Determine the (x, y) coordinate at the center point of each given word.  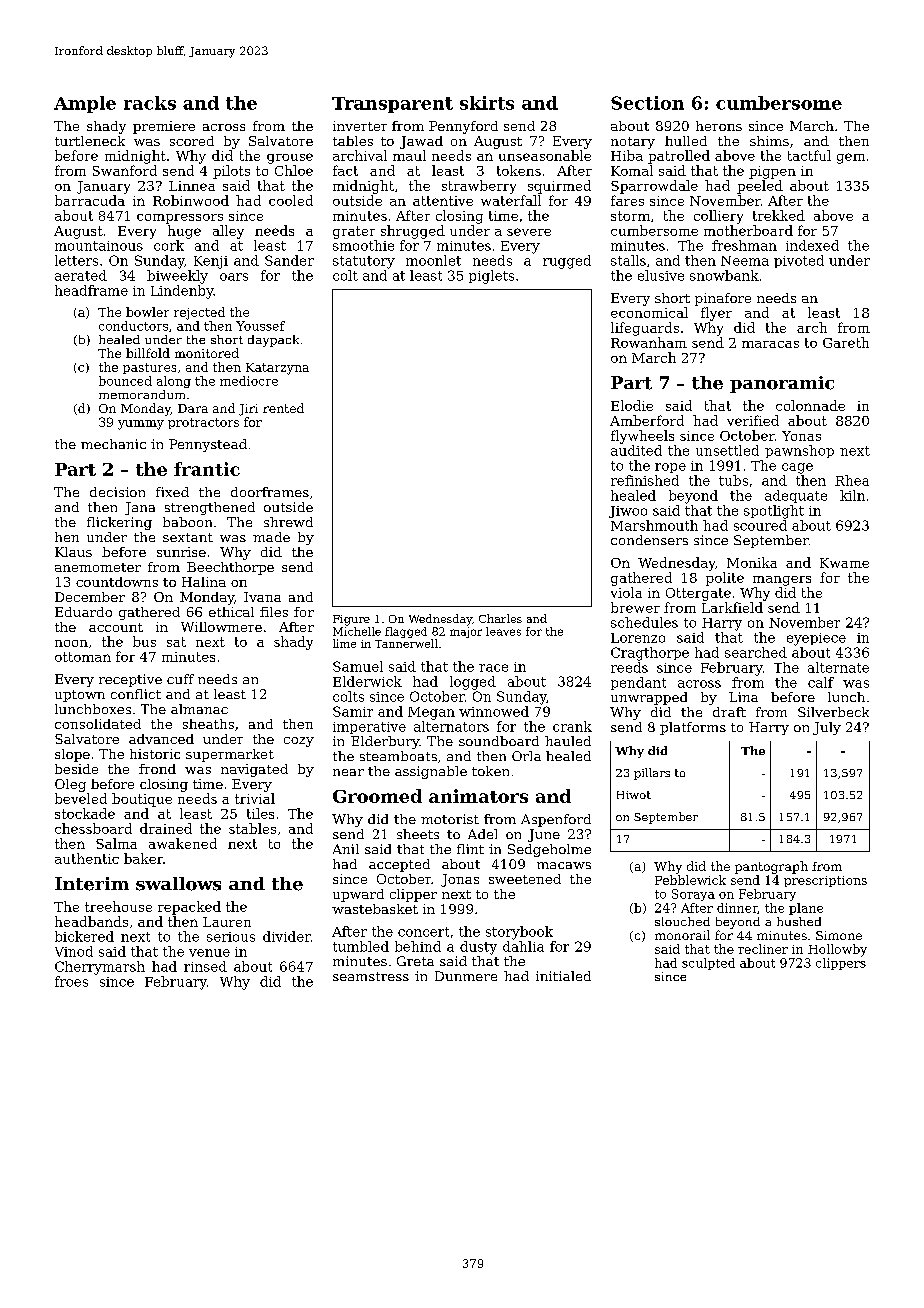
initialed (563, 976)
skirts (487, 103)
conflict (136, 694)
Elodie (632, 405)
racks (150, 103)
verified (753, 420)
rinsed (205, 966)
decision (117, 492)
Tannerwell (406, 643)
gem (851, 158)
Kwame (844, 563)
